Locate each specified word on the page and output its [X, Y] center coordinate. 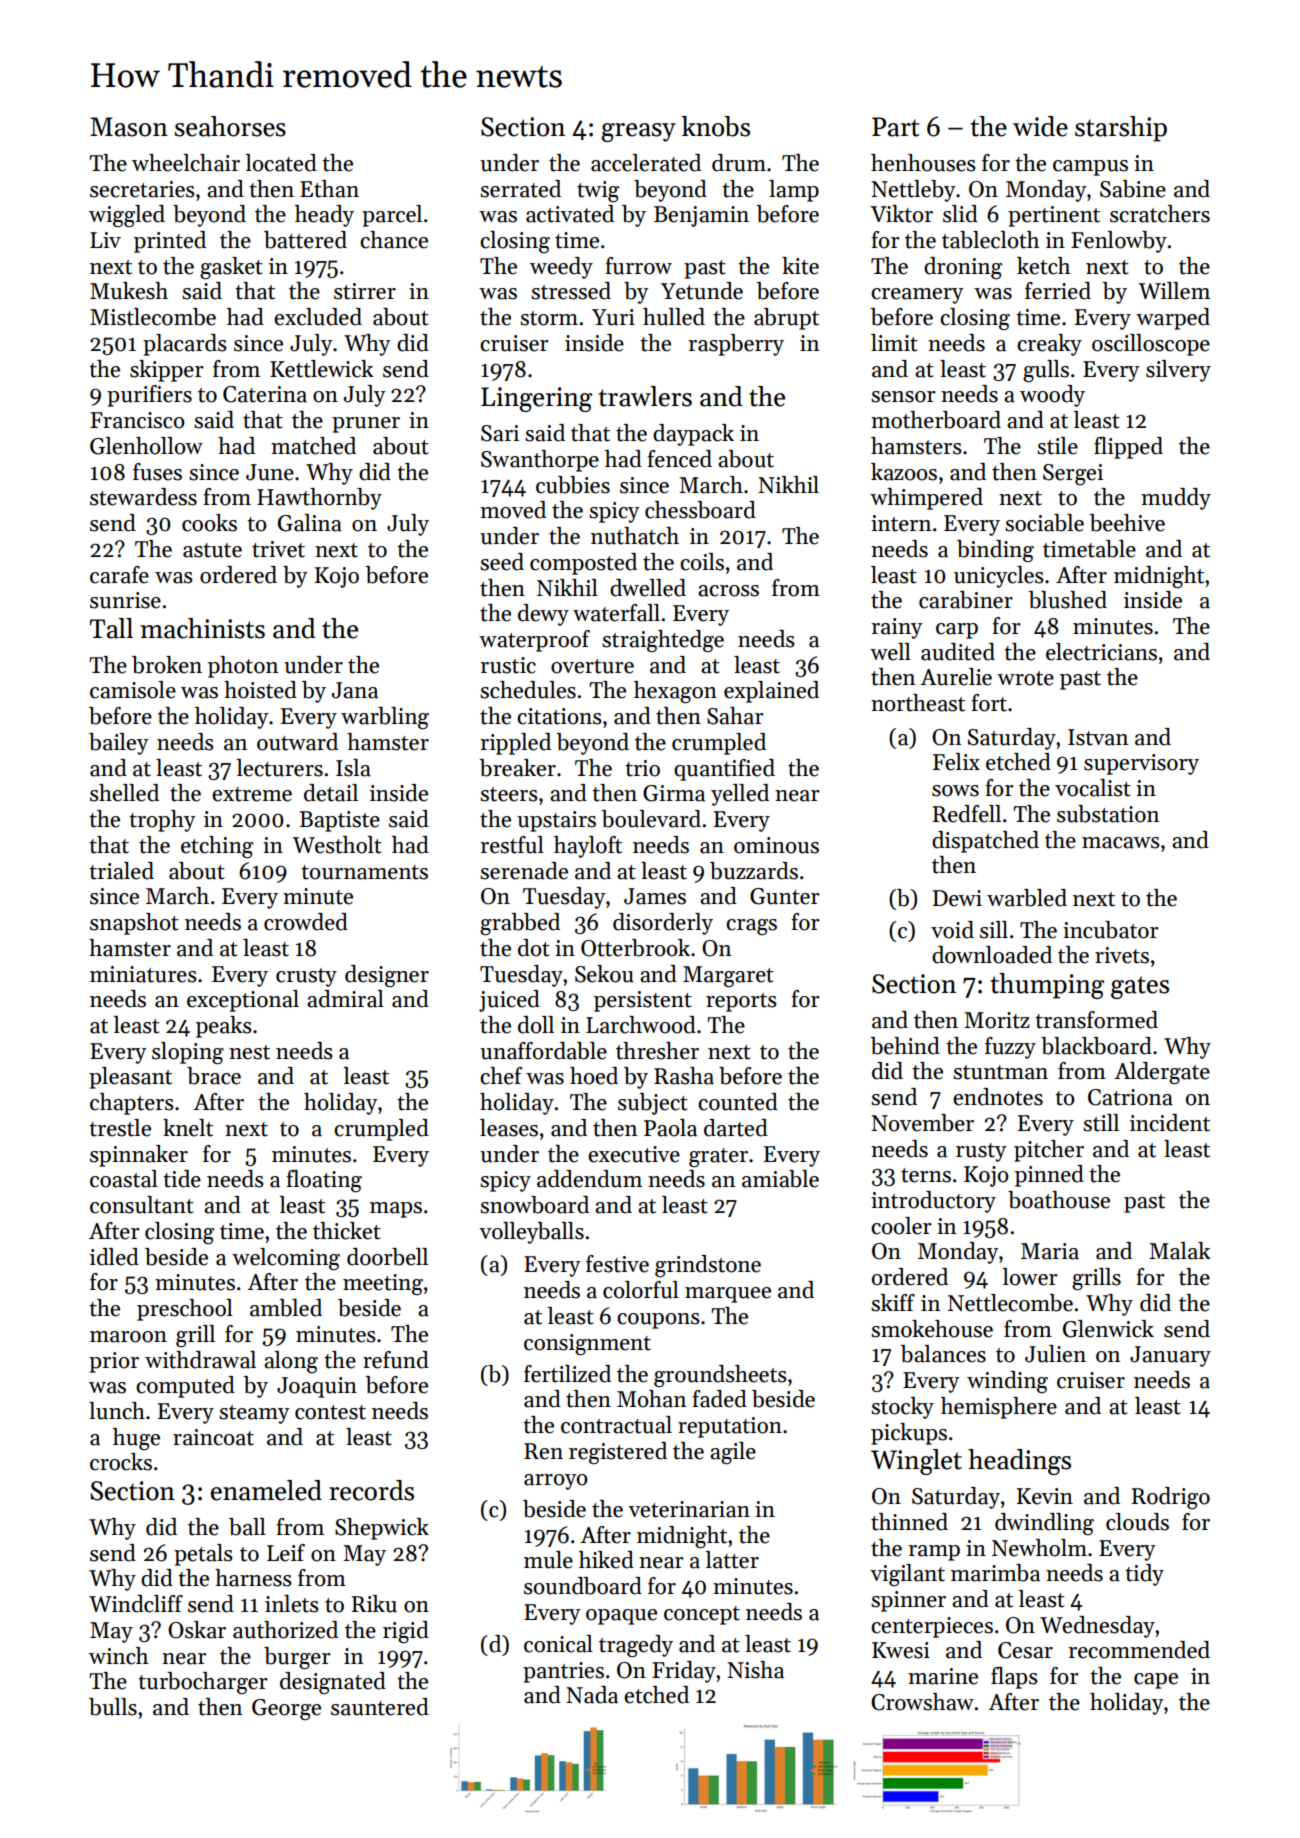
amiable [780, 1179]
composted [583, 564]
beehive [1127, 523]
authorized [285, 1630]
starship [1121, 129]
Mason [129, 127]
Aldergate [1162, 1073]
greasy [638, 132]
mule [548, 1560]
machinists [202, 628]
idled [114, 1257]
